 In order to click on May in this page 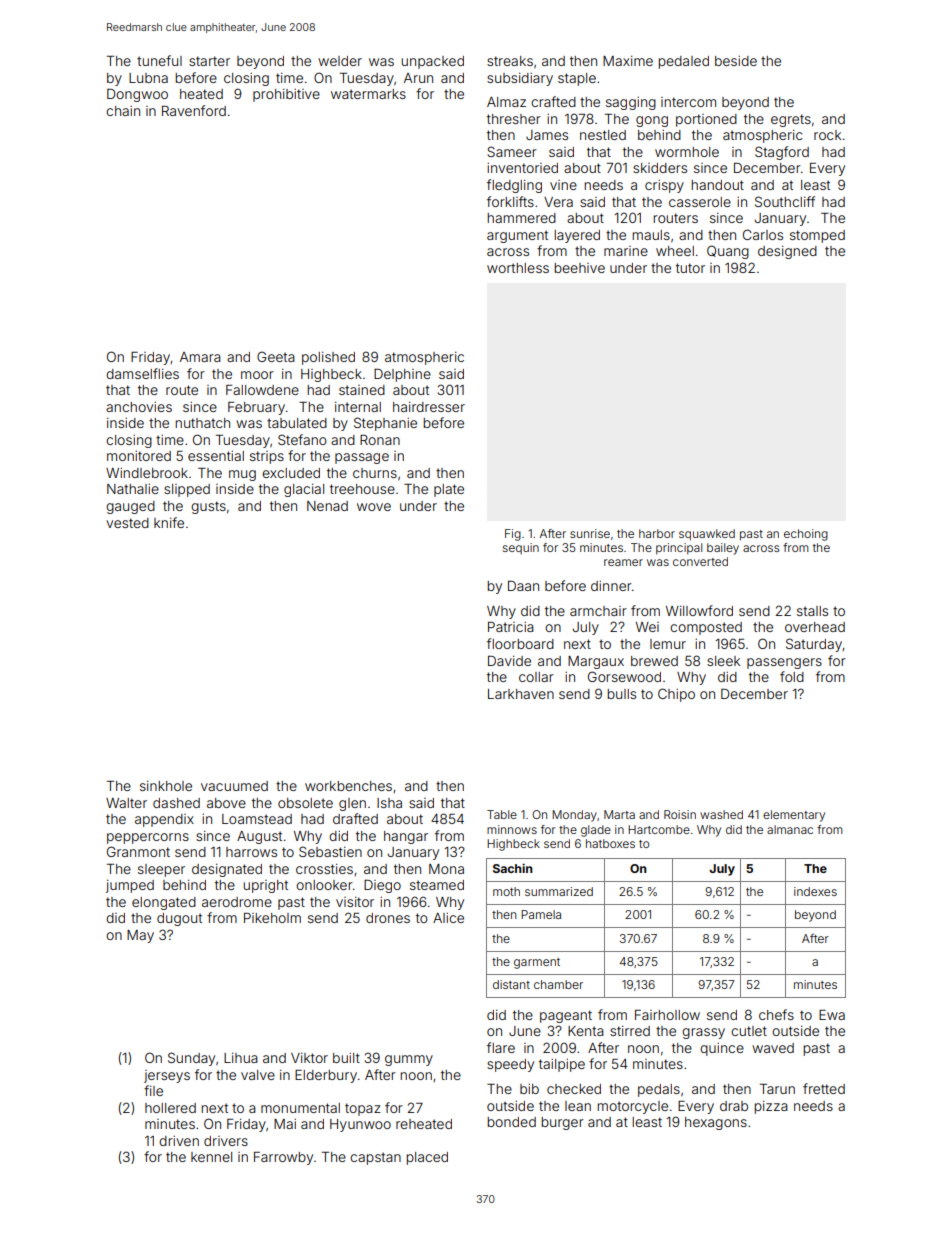, I will do `click(140, 936)`.
